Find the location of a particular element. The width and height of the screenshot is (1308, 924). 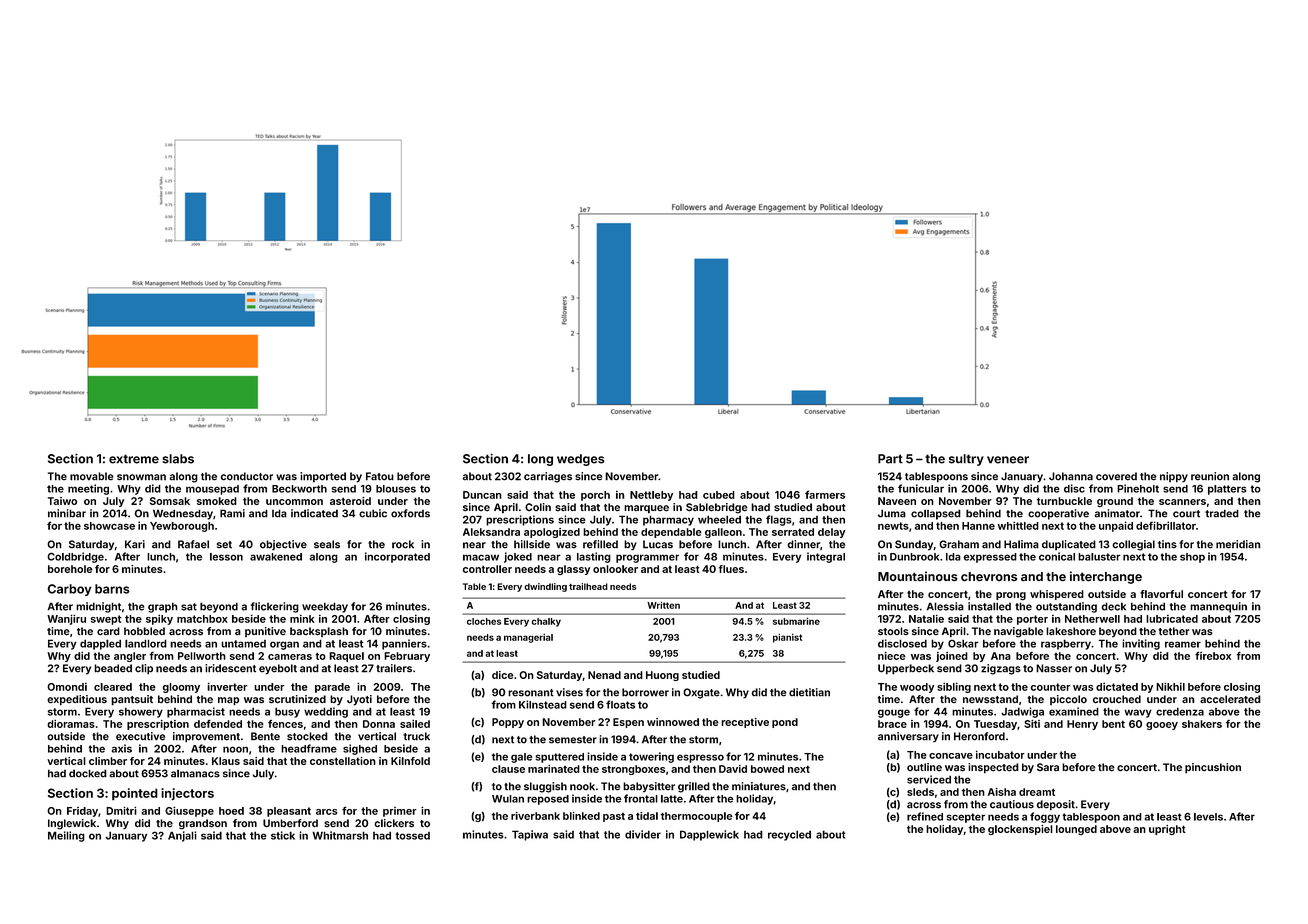

pincushion is located at coordinates (1213, 768).
